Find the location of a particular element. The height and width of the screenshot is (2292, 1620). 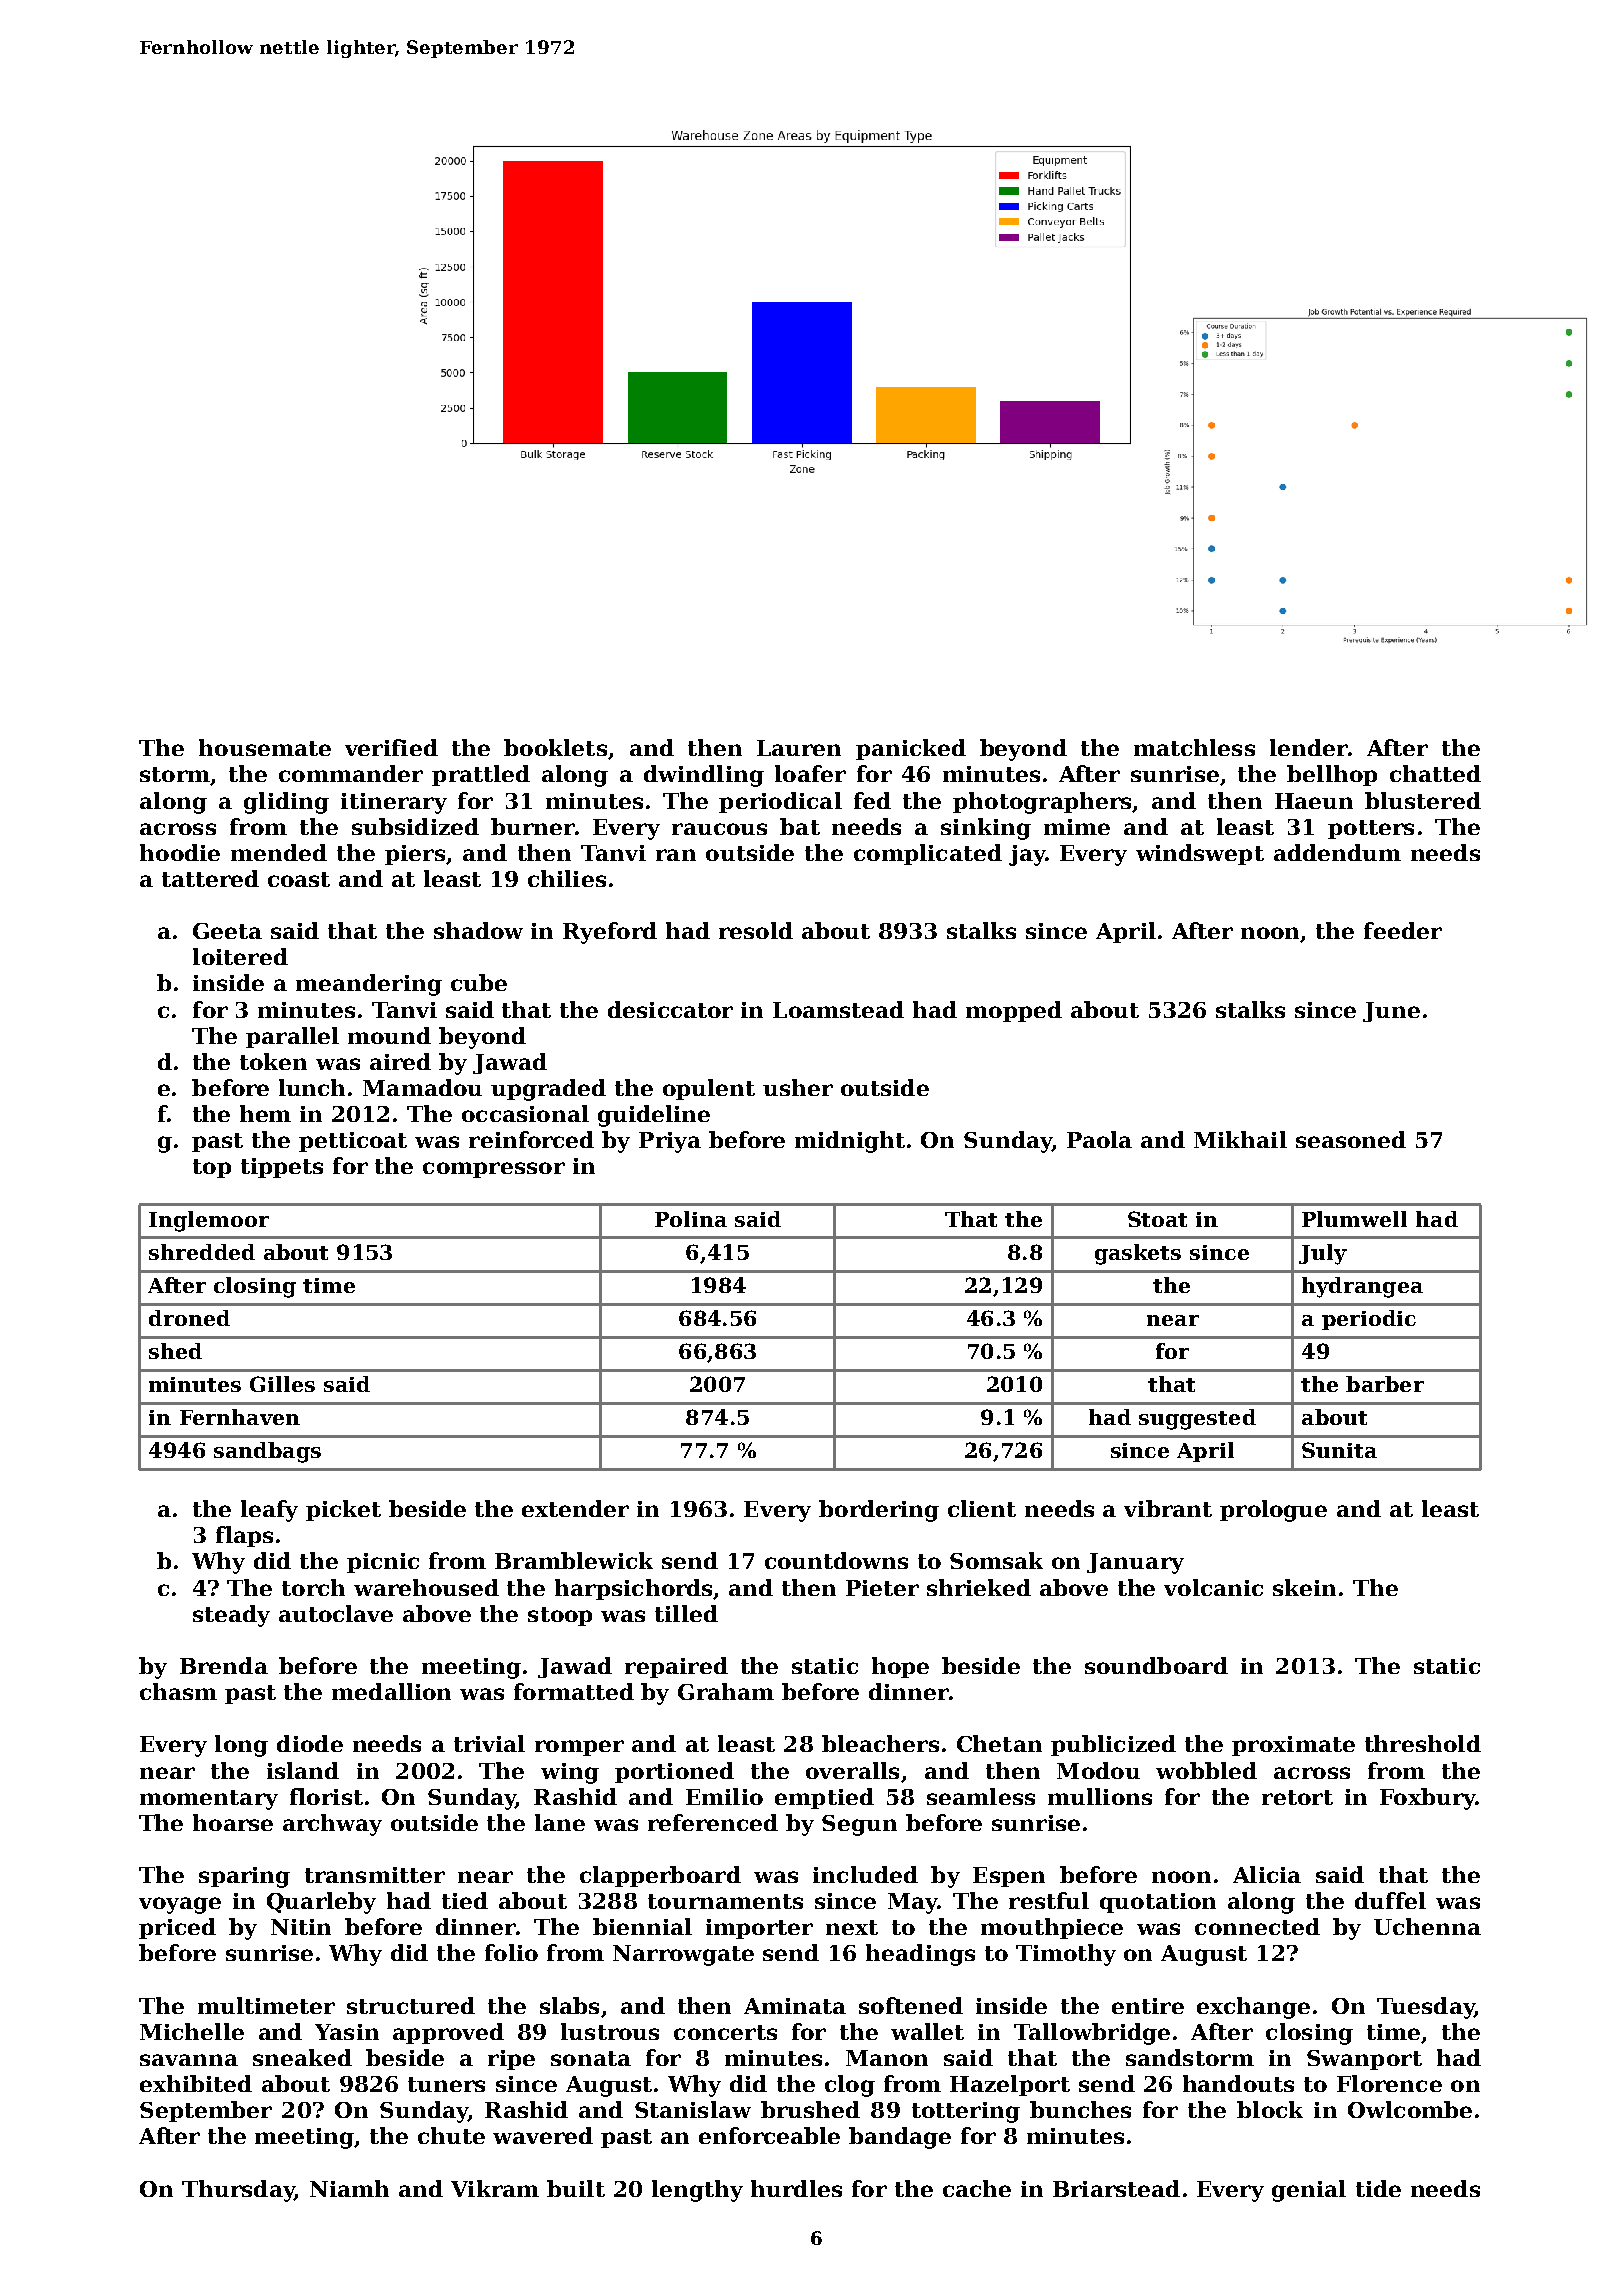

housemate is located at coordinates (265, 747).
